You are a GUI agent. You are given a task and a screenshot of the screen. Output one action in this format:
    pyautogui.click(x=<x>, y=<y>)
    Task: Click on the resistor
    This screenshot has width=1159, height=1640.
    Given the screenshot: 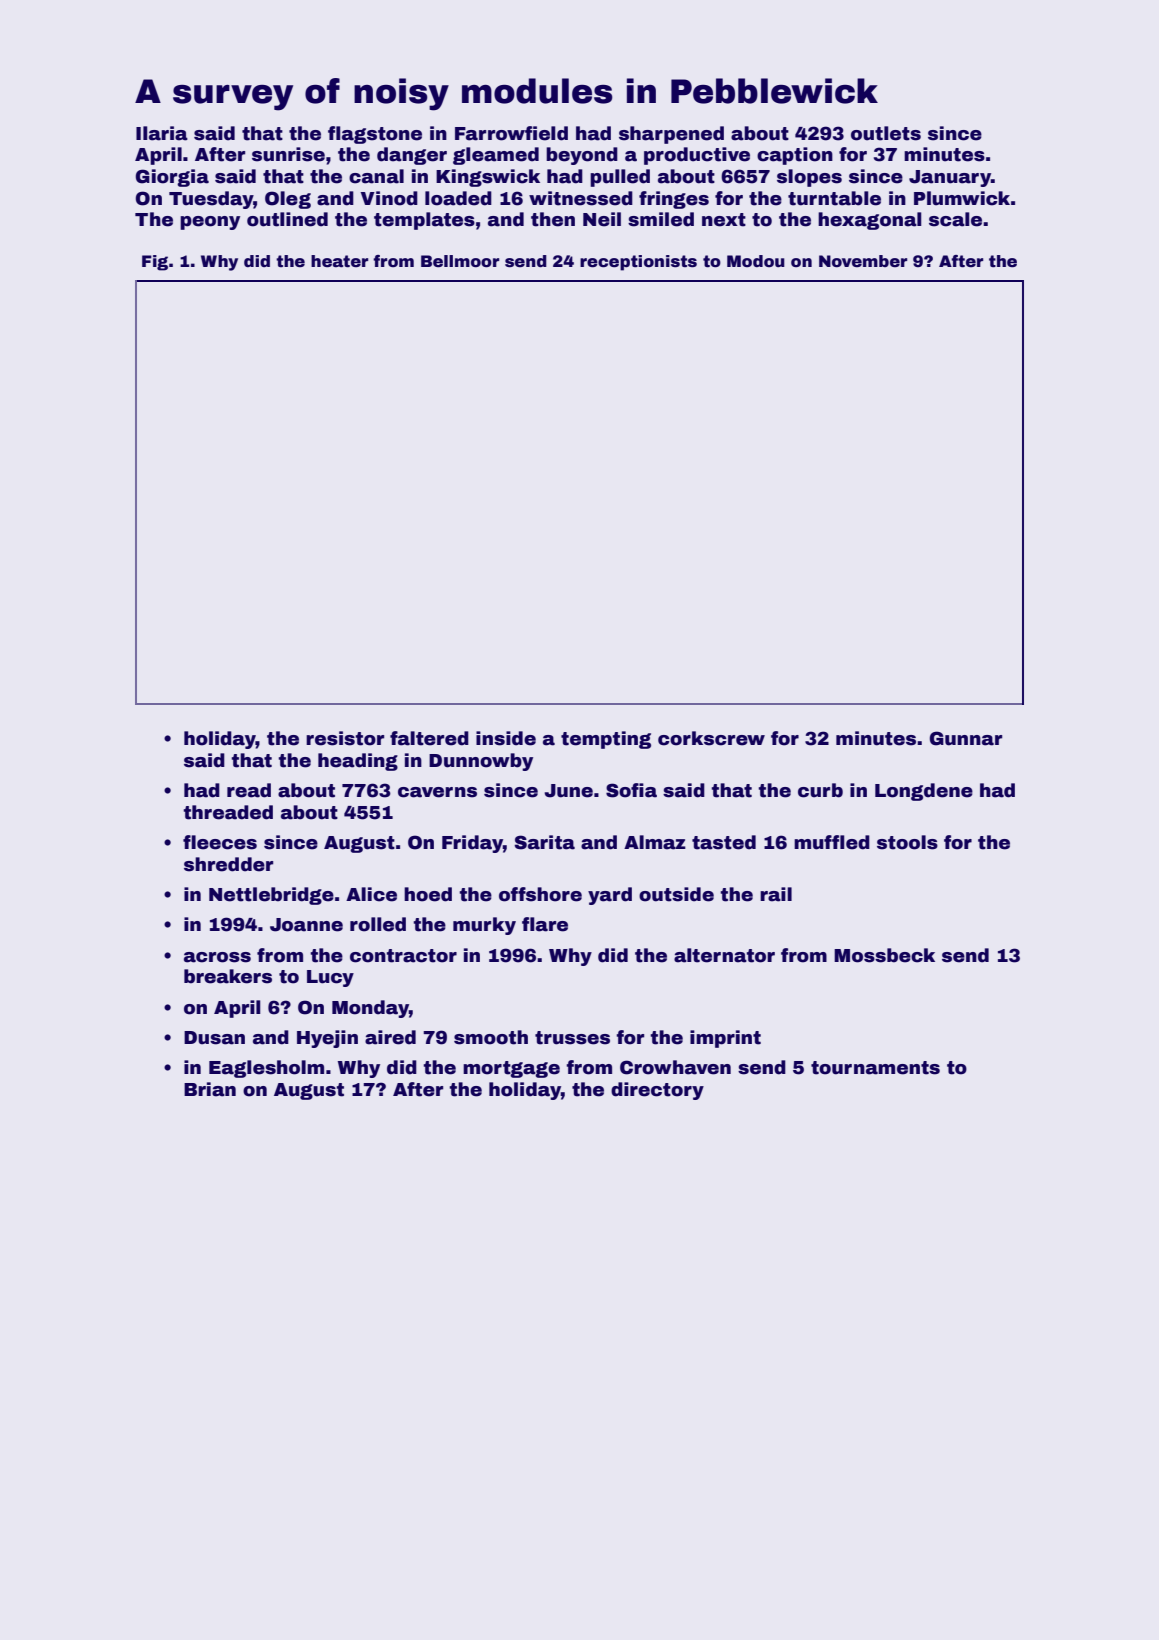 What is the action you would take?
    pyautogui.click(x=345, y=738)
